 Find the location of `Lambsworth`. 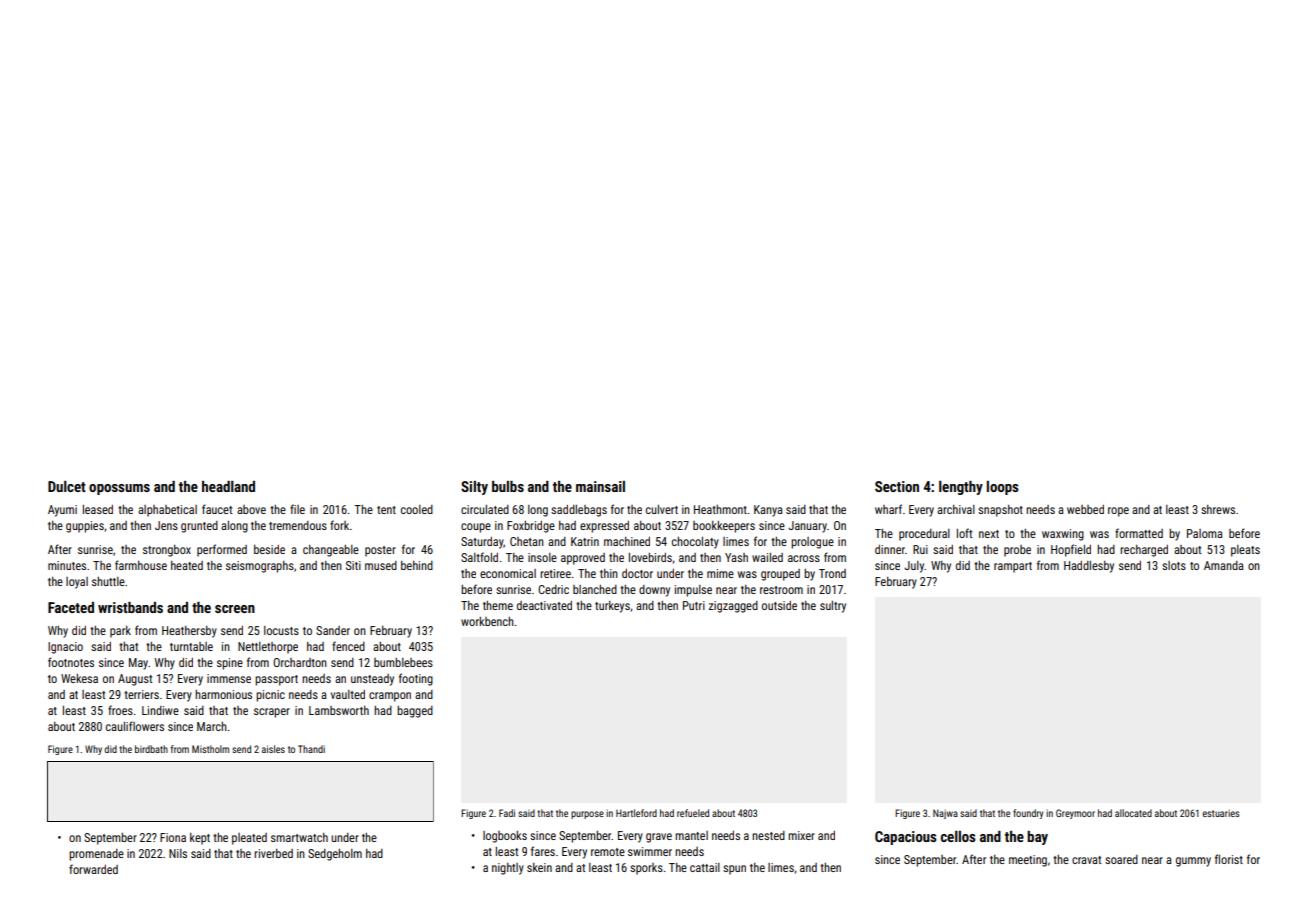

Lambsworth is located at coordinates (339, 710).
